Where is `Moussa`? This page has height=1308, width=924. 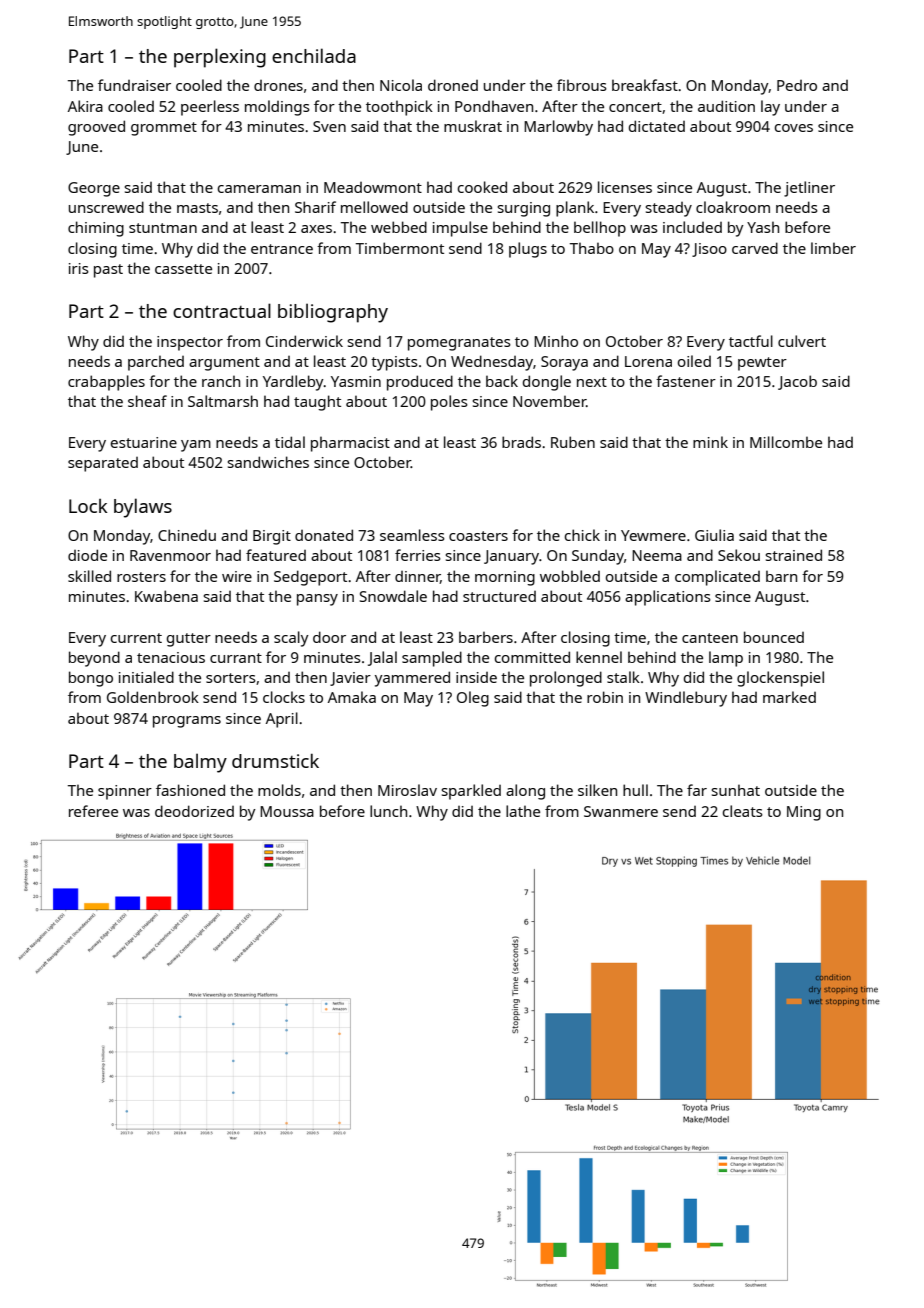
Moussa is located at coordinates (287, 811).
